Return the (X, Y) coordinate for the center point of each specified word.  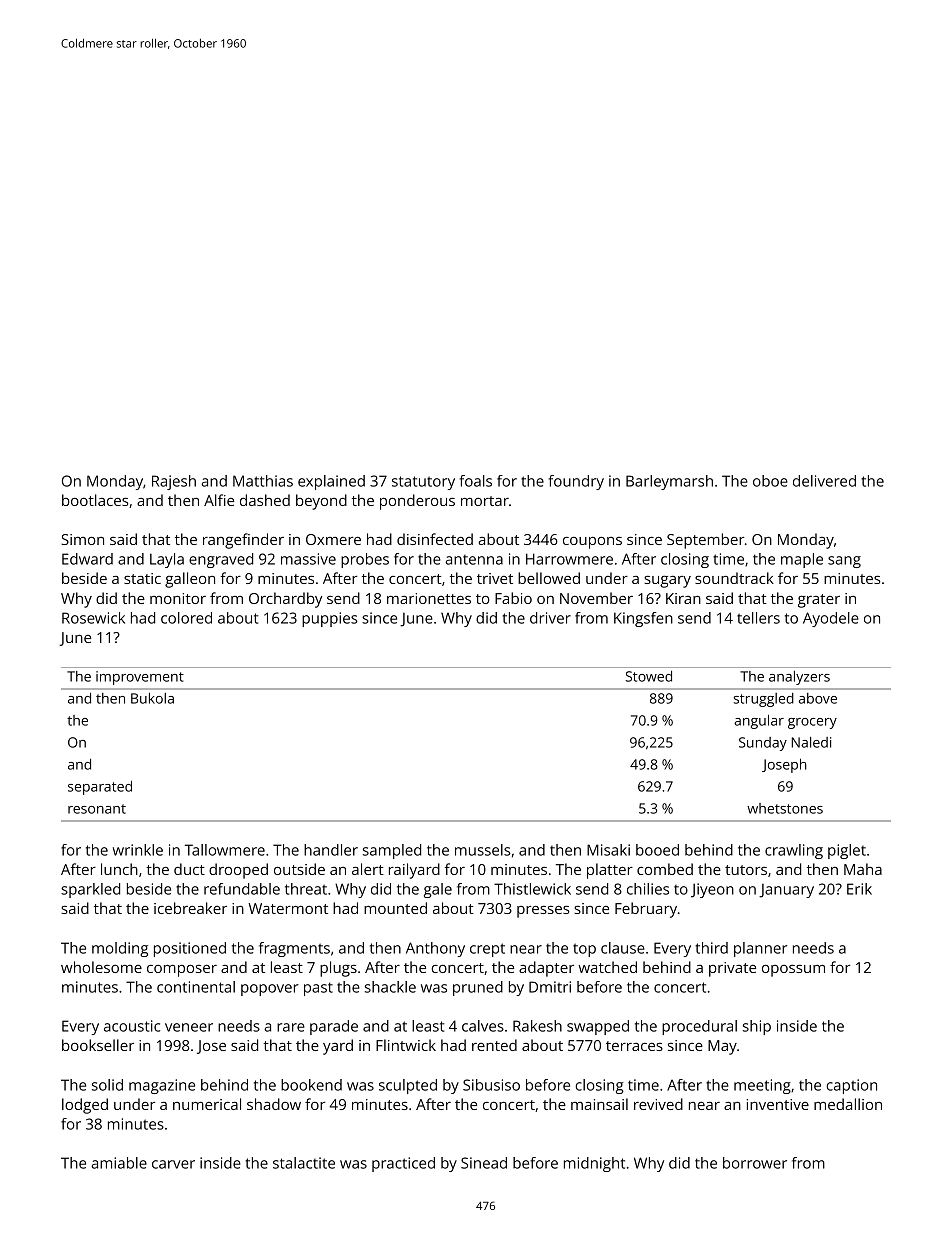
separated (100, 788)
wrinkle (138, 850)
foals (476, 481)
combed (665, 869)
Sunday (763, 744)
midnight (594, 1164)
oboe (770, 481)
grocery (812, 723)
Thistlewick (532, 889)
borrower (755, 1163)
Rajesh (174, 482)
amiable (119, 1163)
